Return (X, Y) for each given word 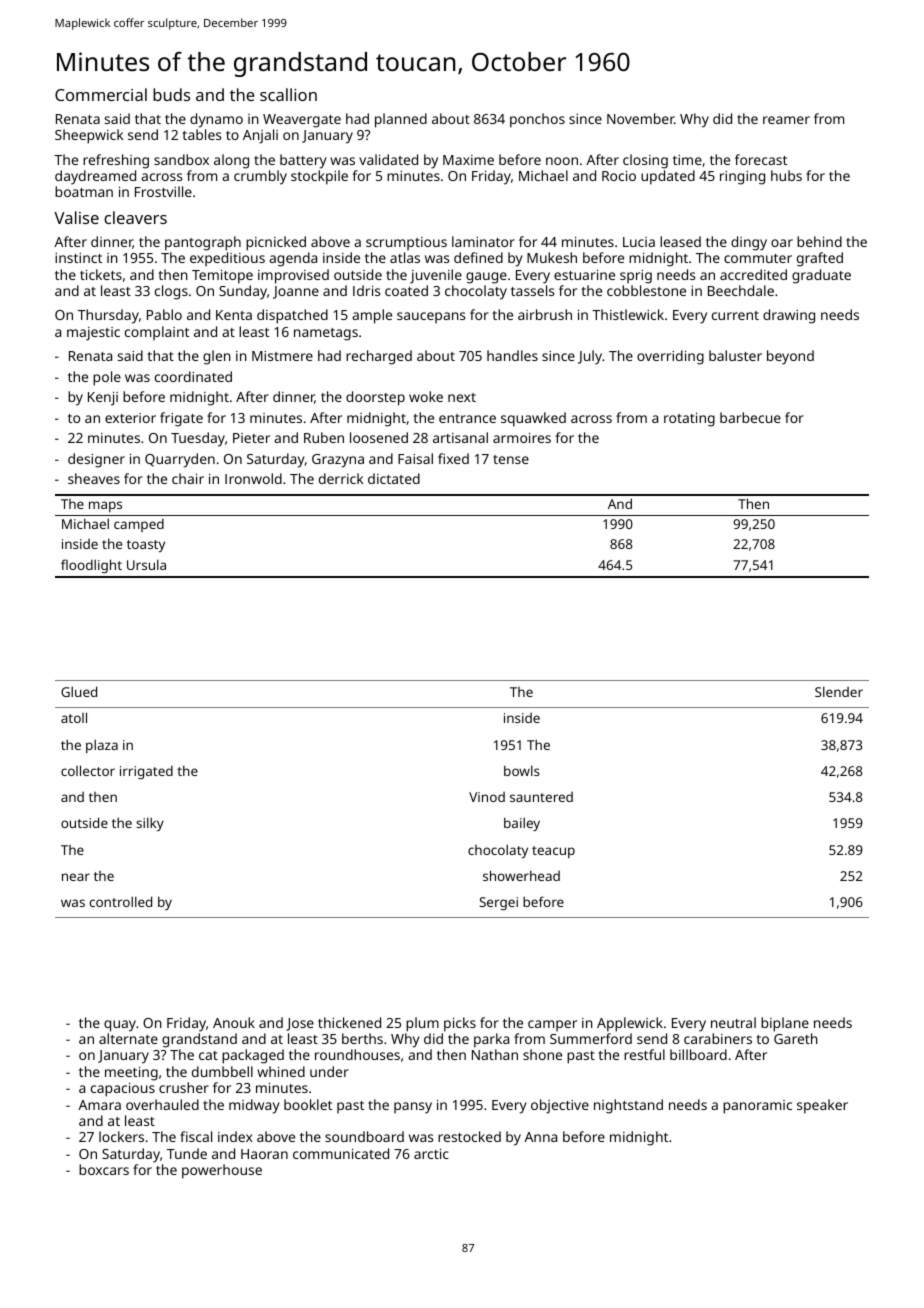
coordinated (193, 376)
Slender (839, 691)
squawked (533, 419)
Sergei (499, 903)
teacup (553, 852)
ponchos (537, 120)
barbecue (750, 417)
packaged (253, 1056)
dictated (394, 478)
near (76, 877)
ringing (742, 178)
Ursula (146, 564)
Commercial (101, 94)
